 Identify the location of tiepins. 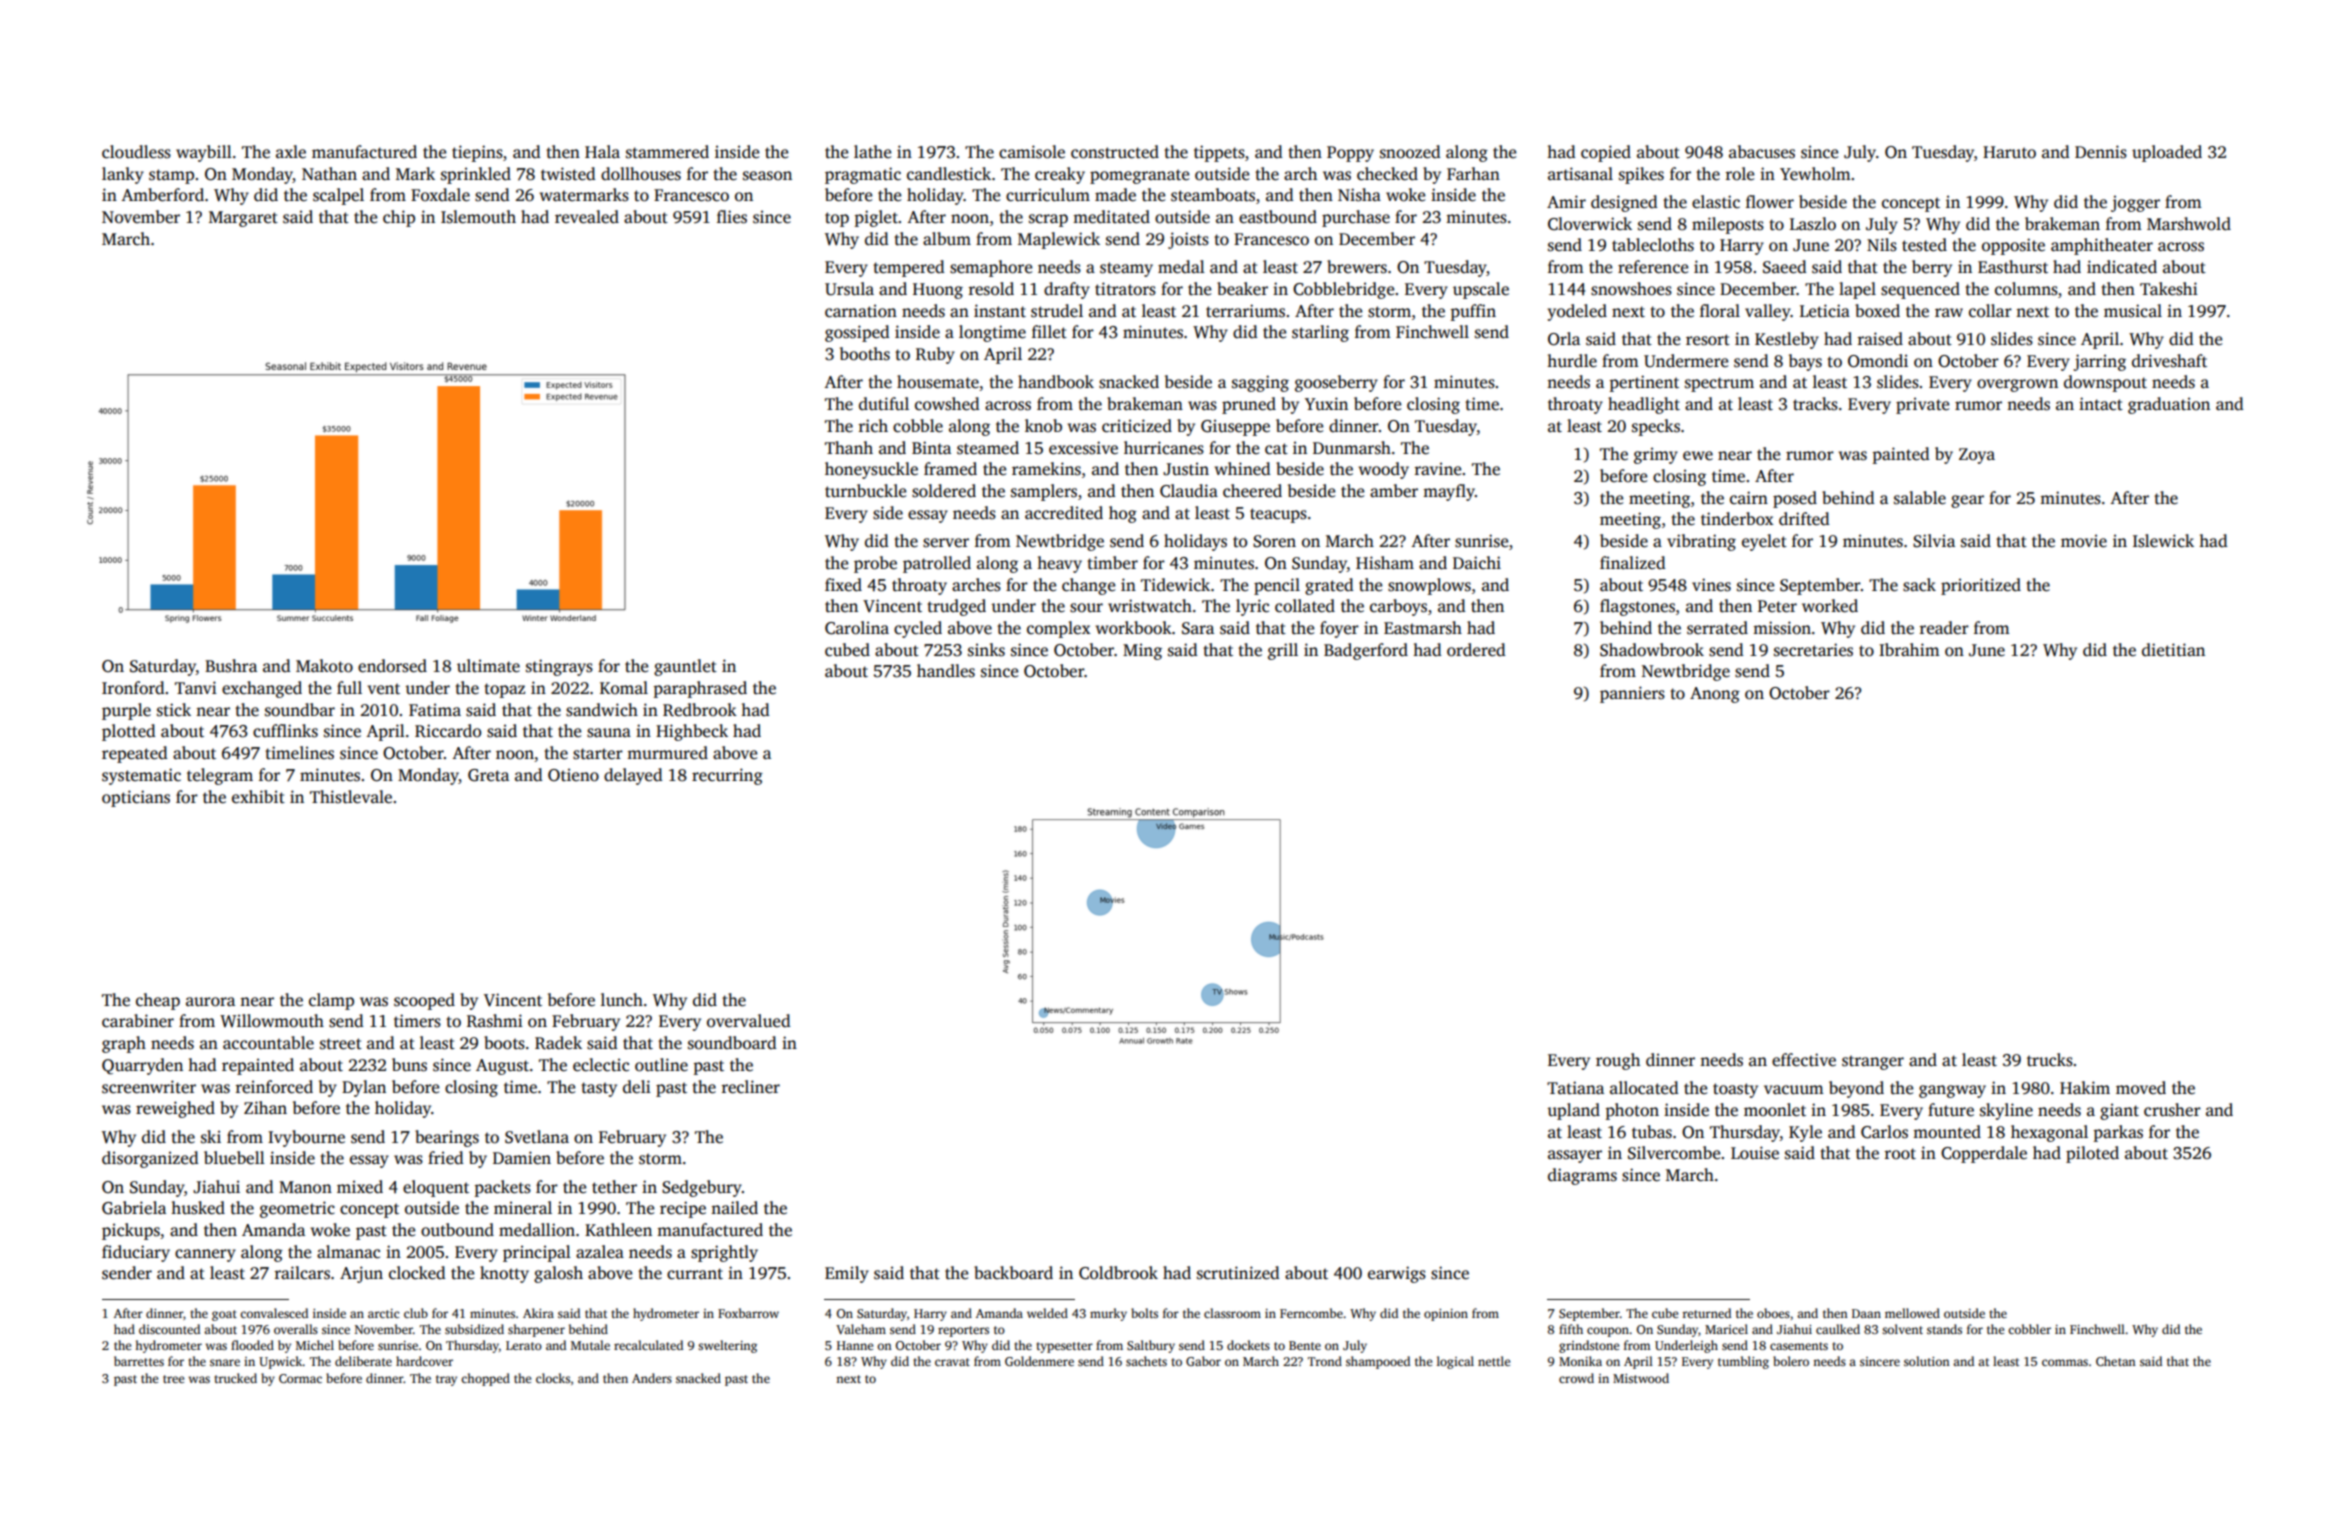
(477, 153).
